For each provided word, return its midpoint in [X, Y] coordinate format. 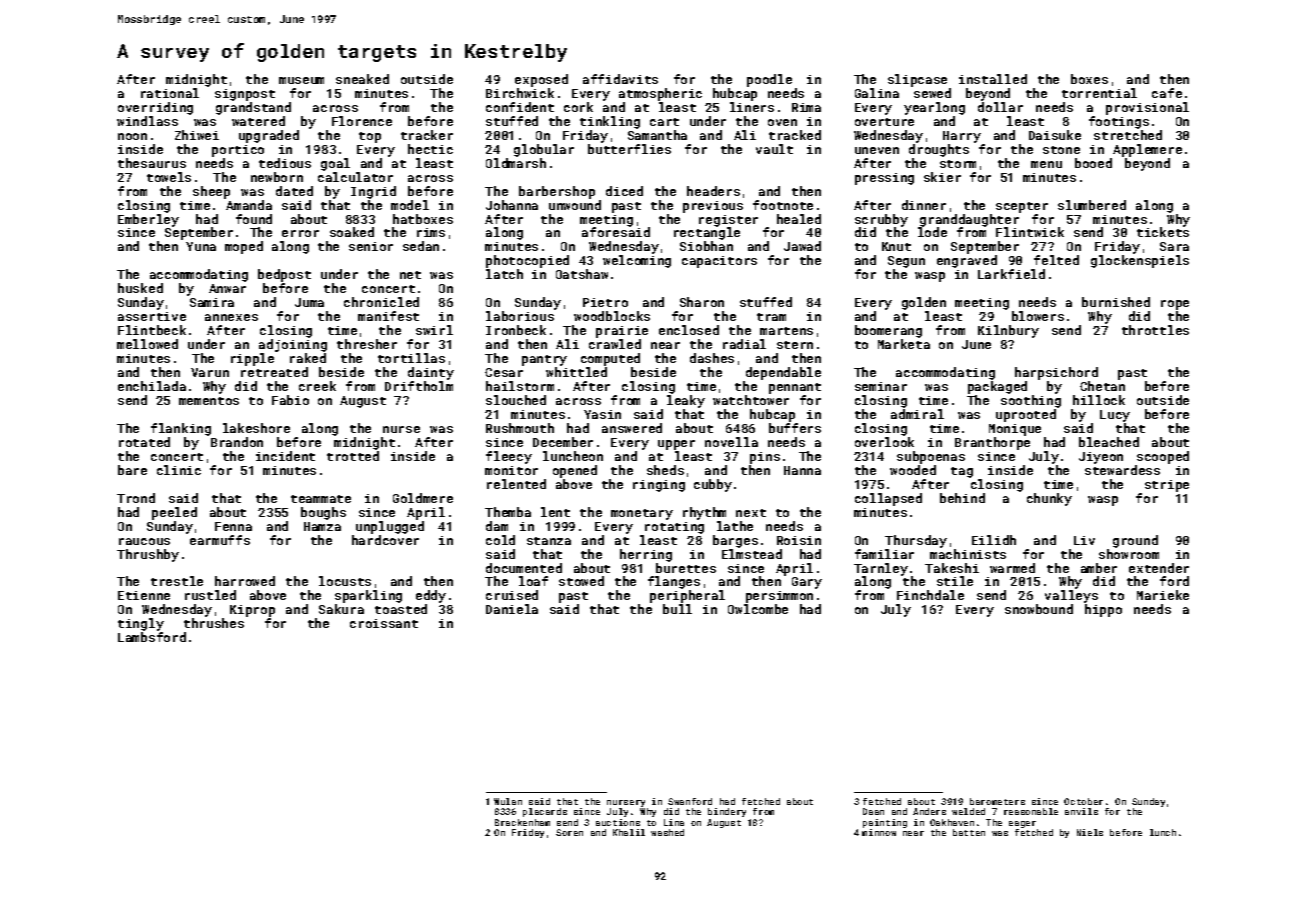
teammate [321, 499]
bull [677, 609]
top [370, 137]
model [410, 205]
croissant [384, 623]
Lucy [1115, 416]
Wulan [508, 801]
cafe [1167, 93]
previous [713, 207]
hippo [1103, 610]
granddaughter [969, 220]
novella [731, 442]
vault [774, 149]
